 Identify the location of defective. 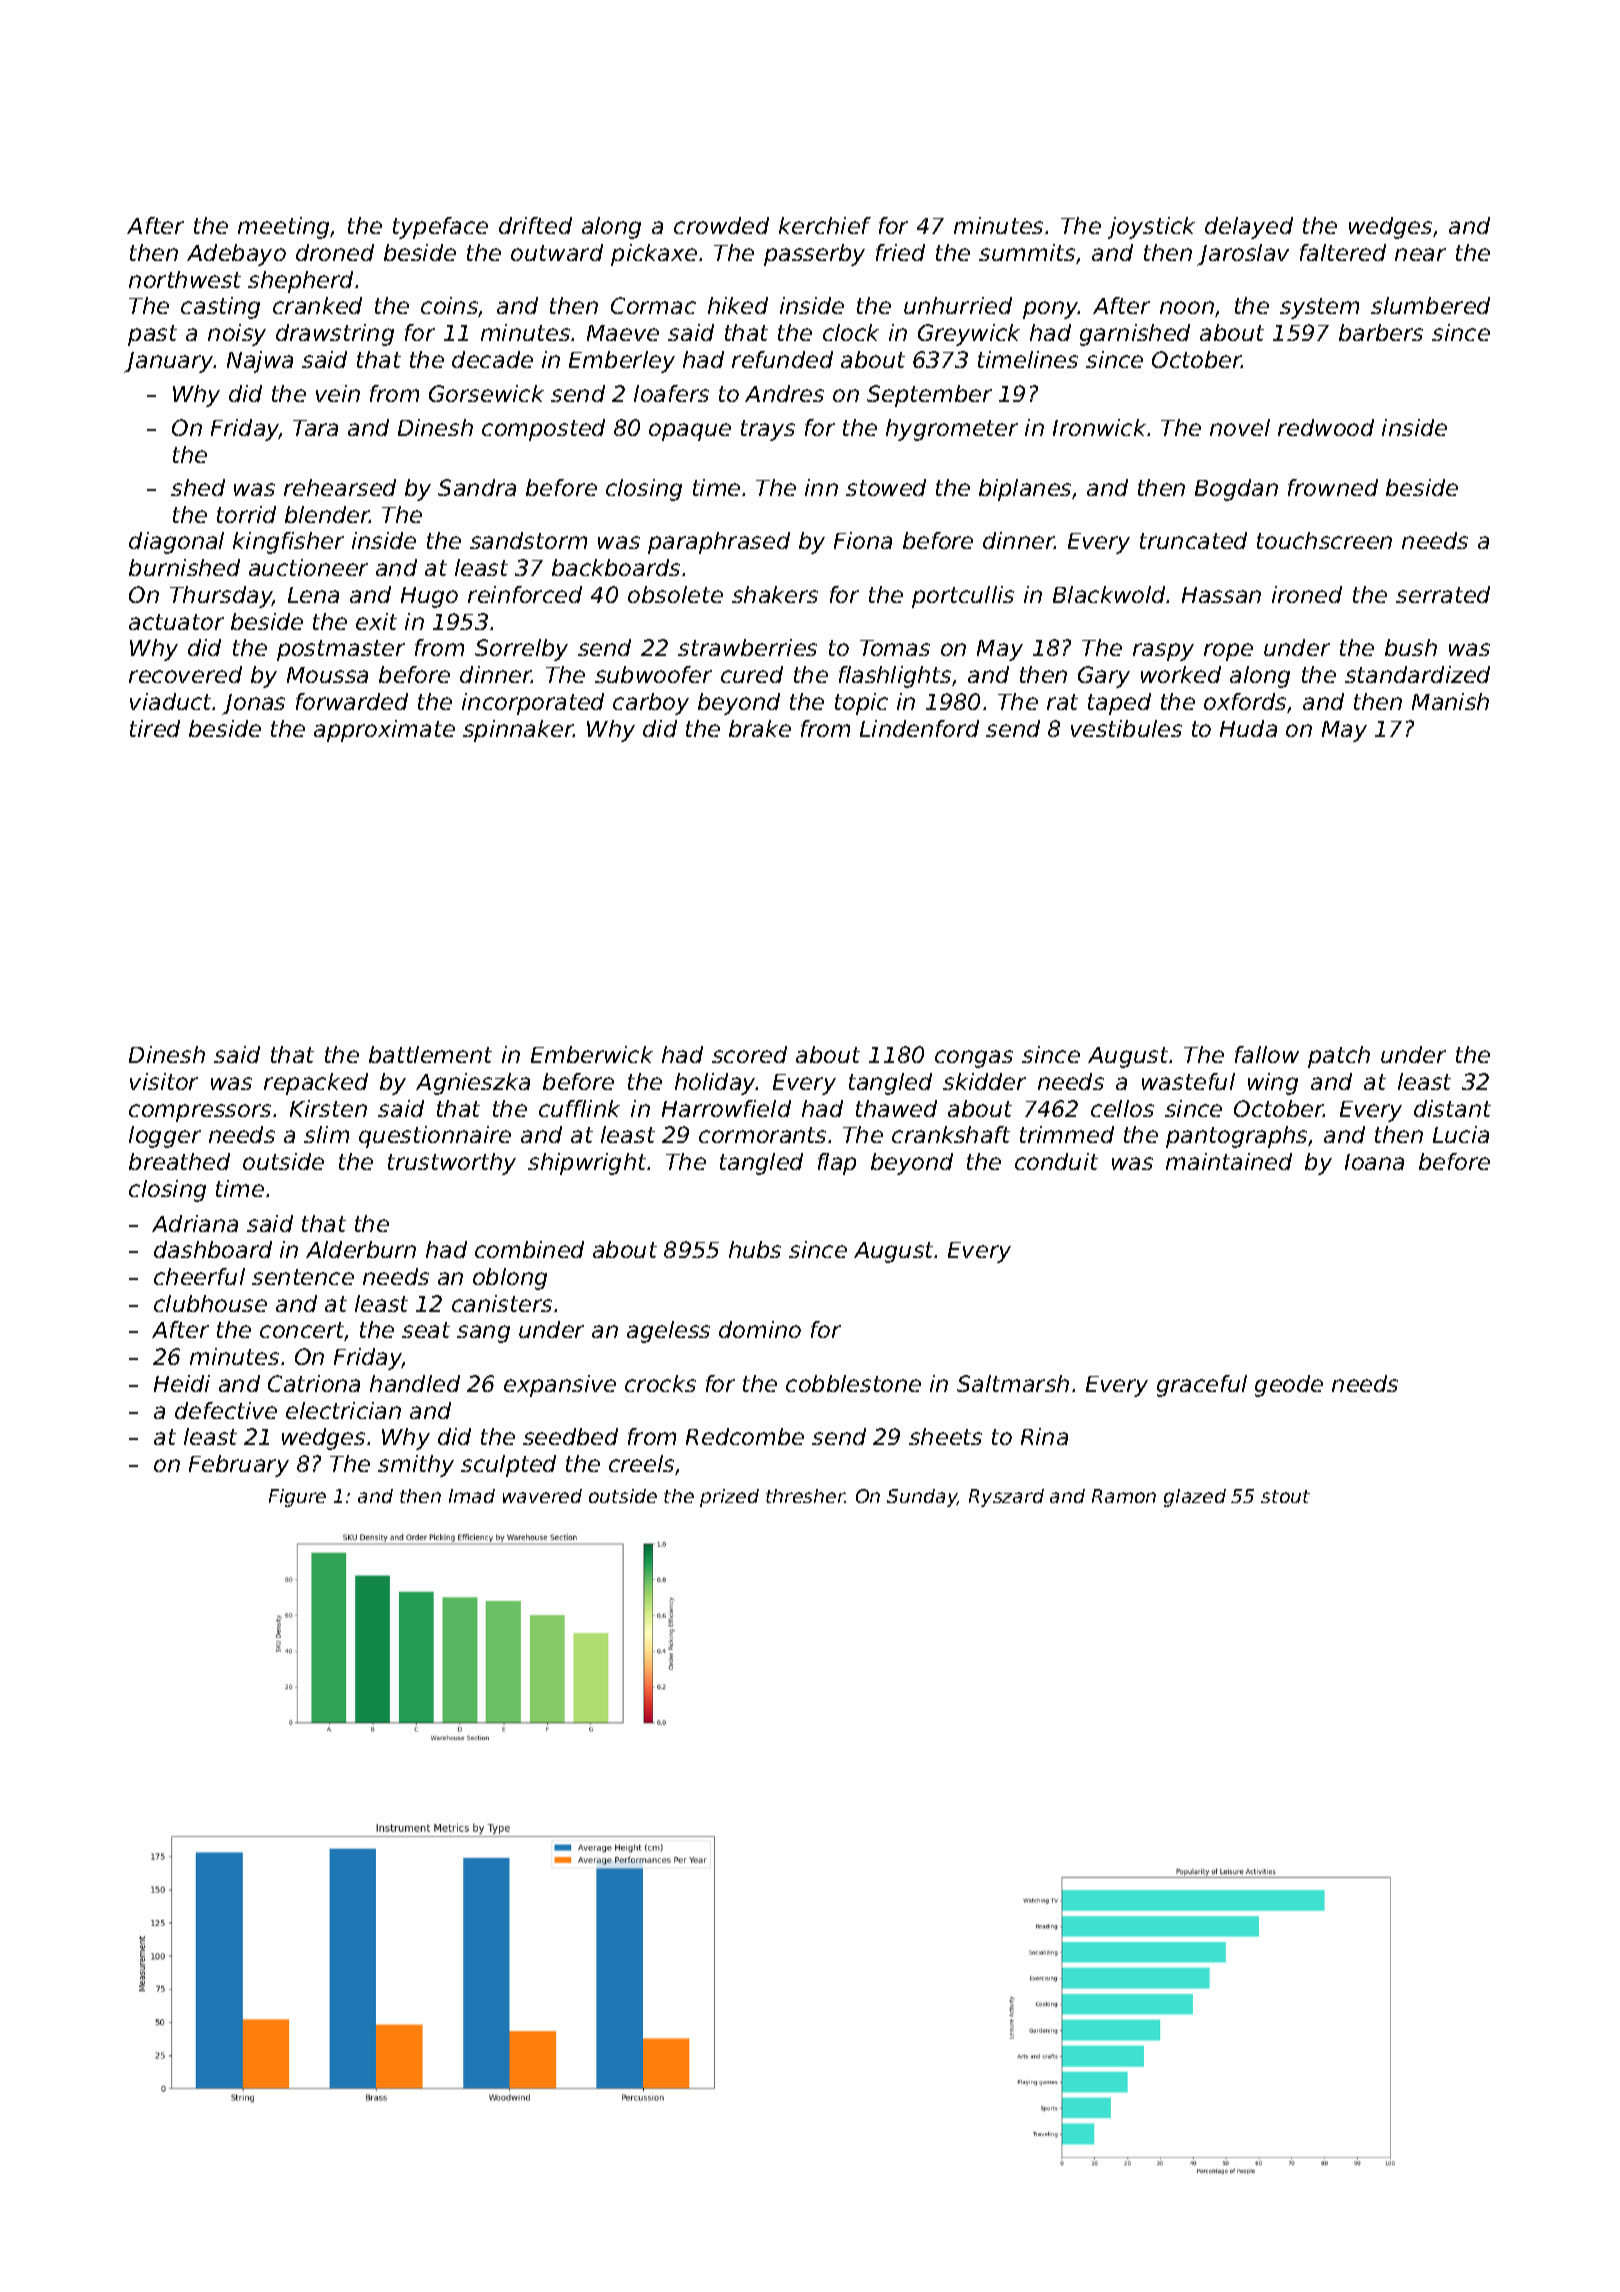
(226, 1410).
